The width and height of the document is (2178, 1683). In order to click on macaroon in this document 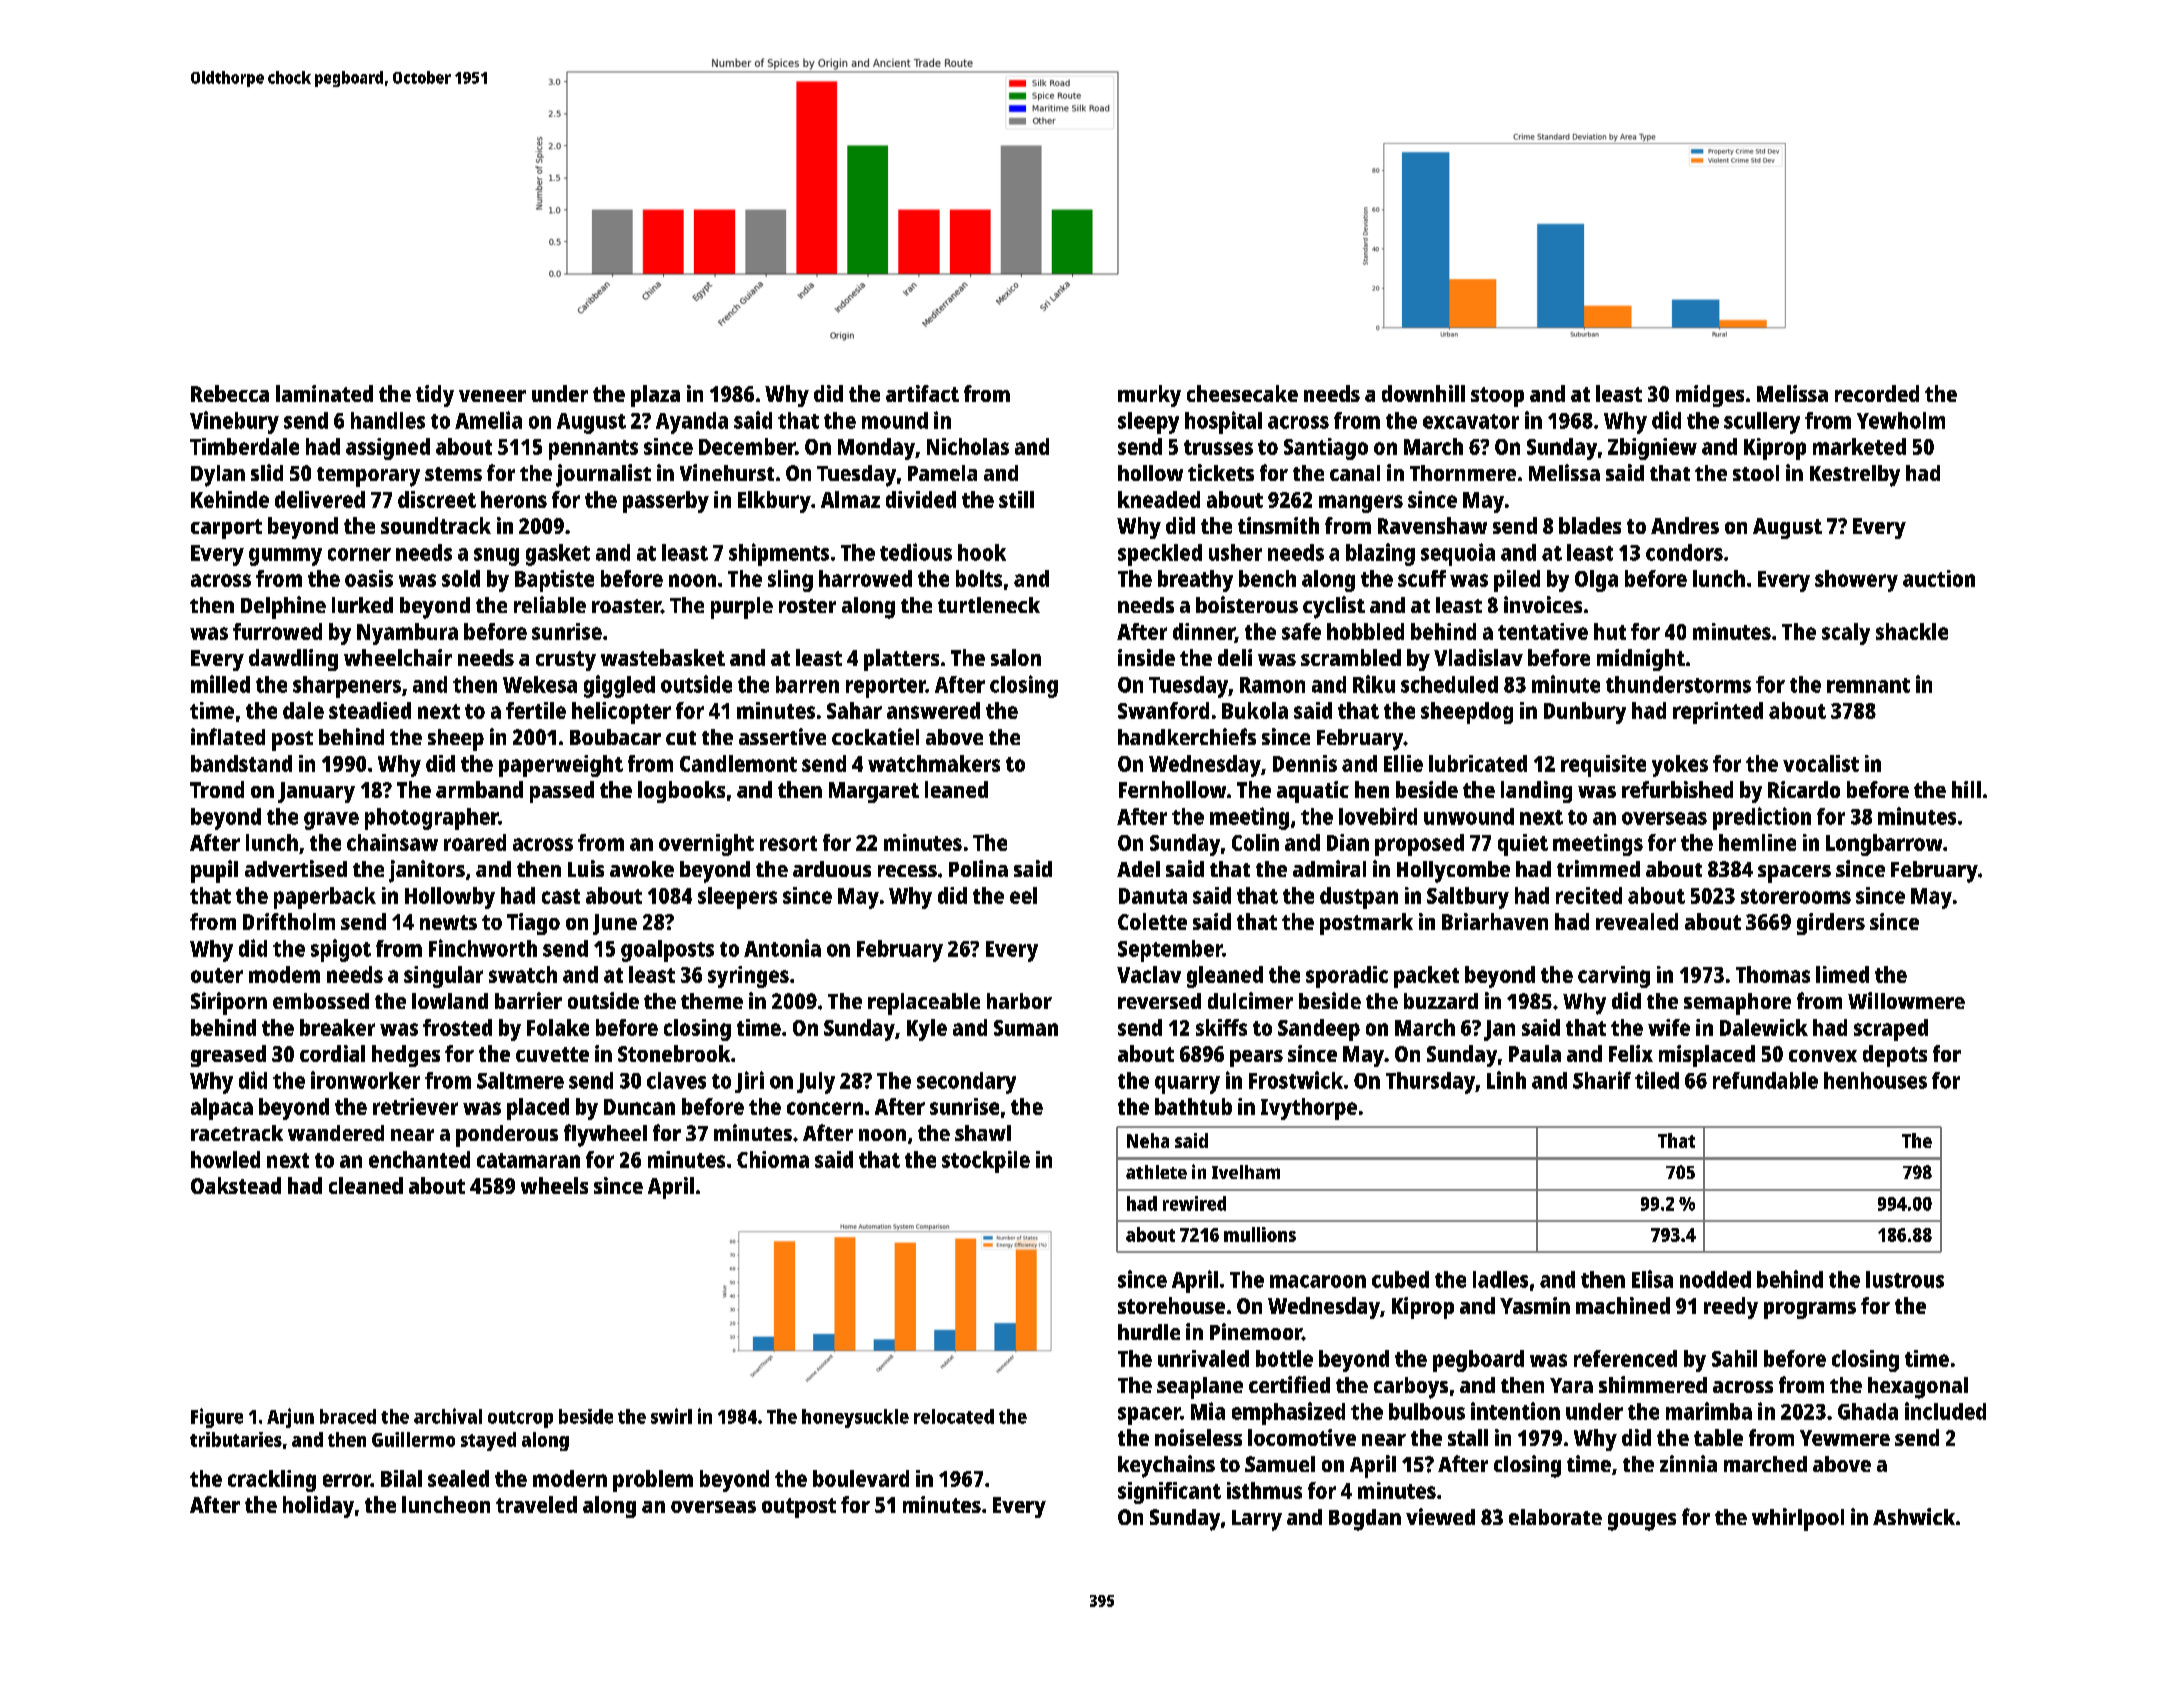, I will do `click(1318, 1281)`.
